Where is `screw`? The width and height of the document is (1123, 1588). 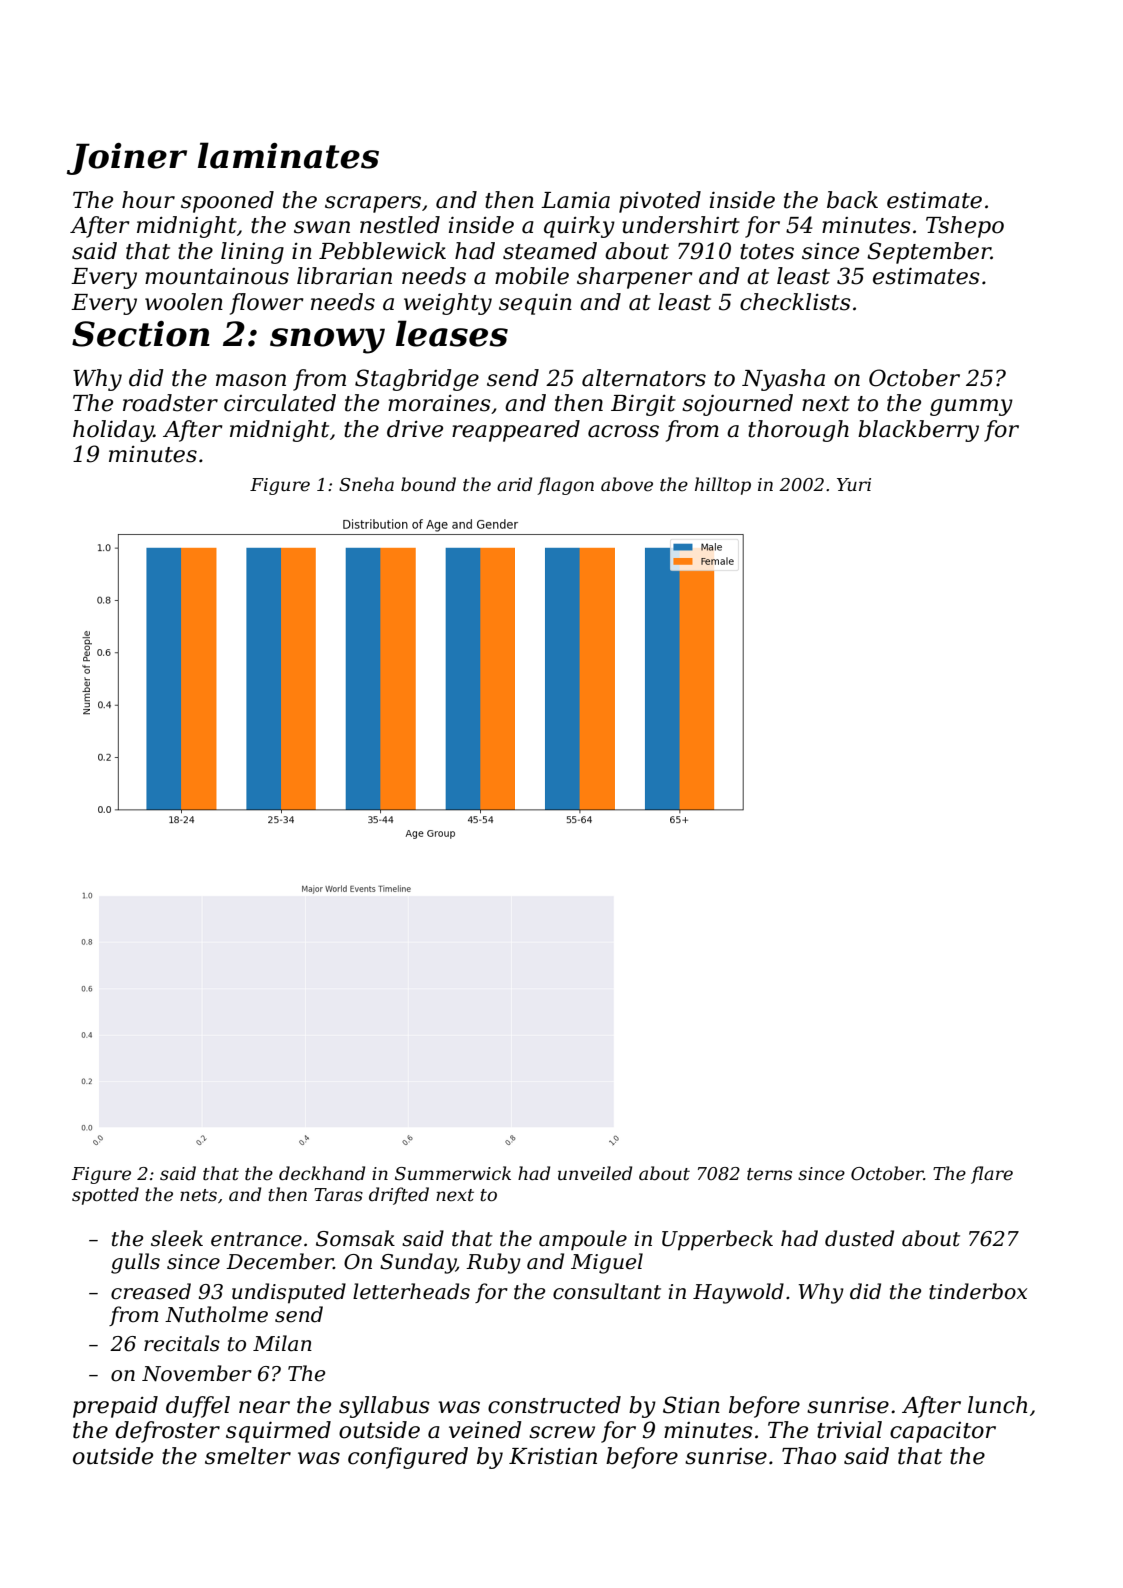 screw is located at coordinates (562, 1432).
